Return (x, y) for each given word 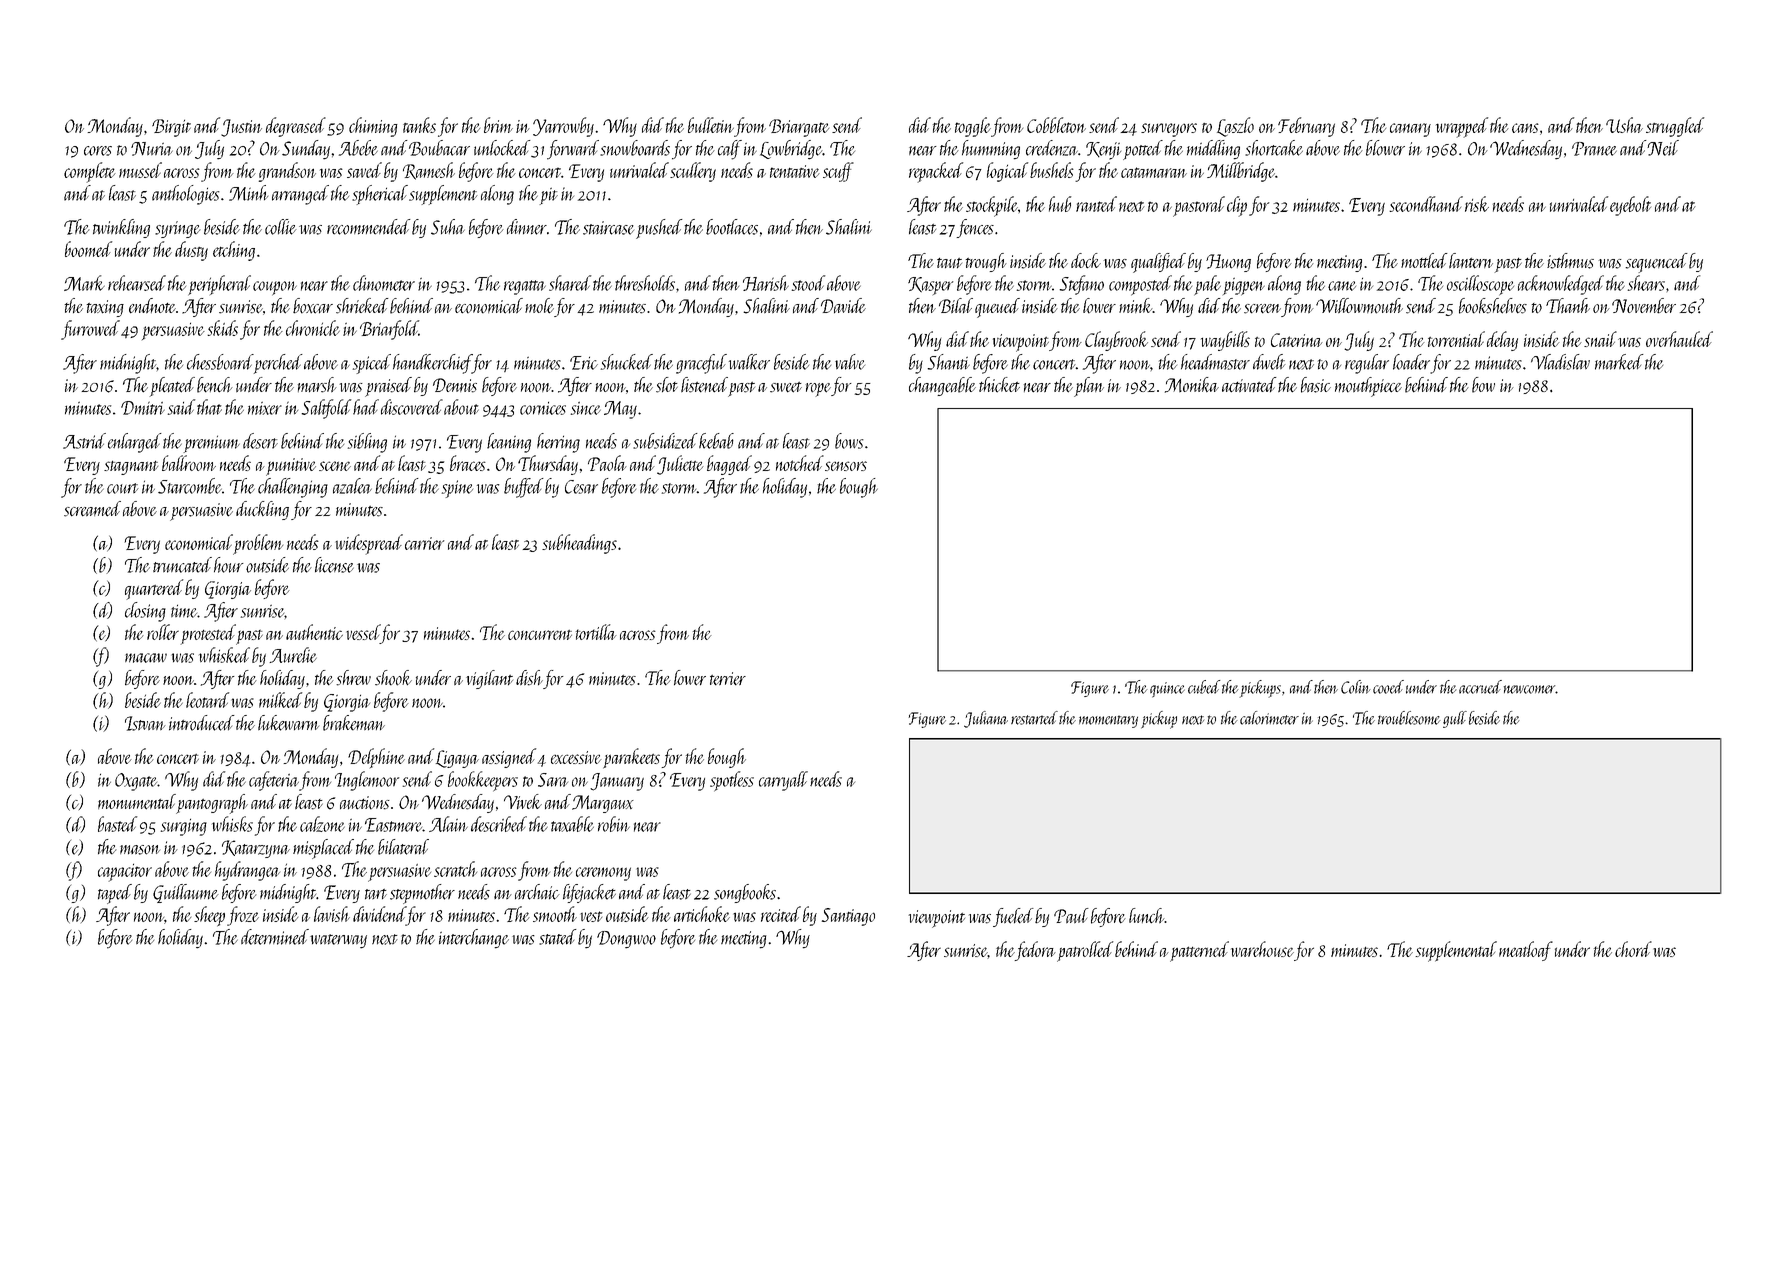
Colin (1356, 687)
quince (1167, 690)
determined (275, 937)
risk (1477, 204)
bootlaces (732, 227)
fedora (1035, 951)
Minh (248, 193)
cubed (1204, 687)
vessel (363, 632)
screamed (92, 509)
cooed (1388, 687)
